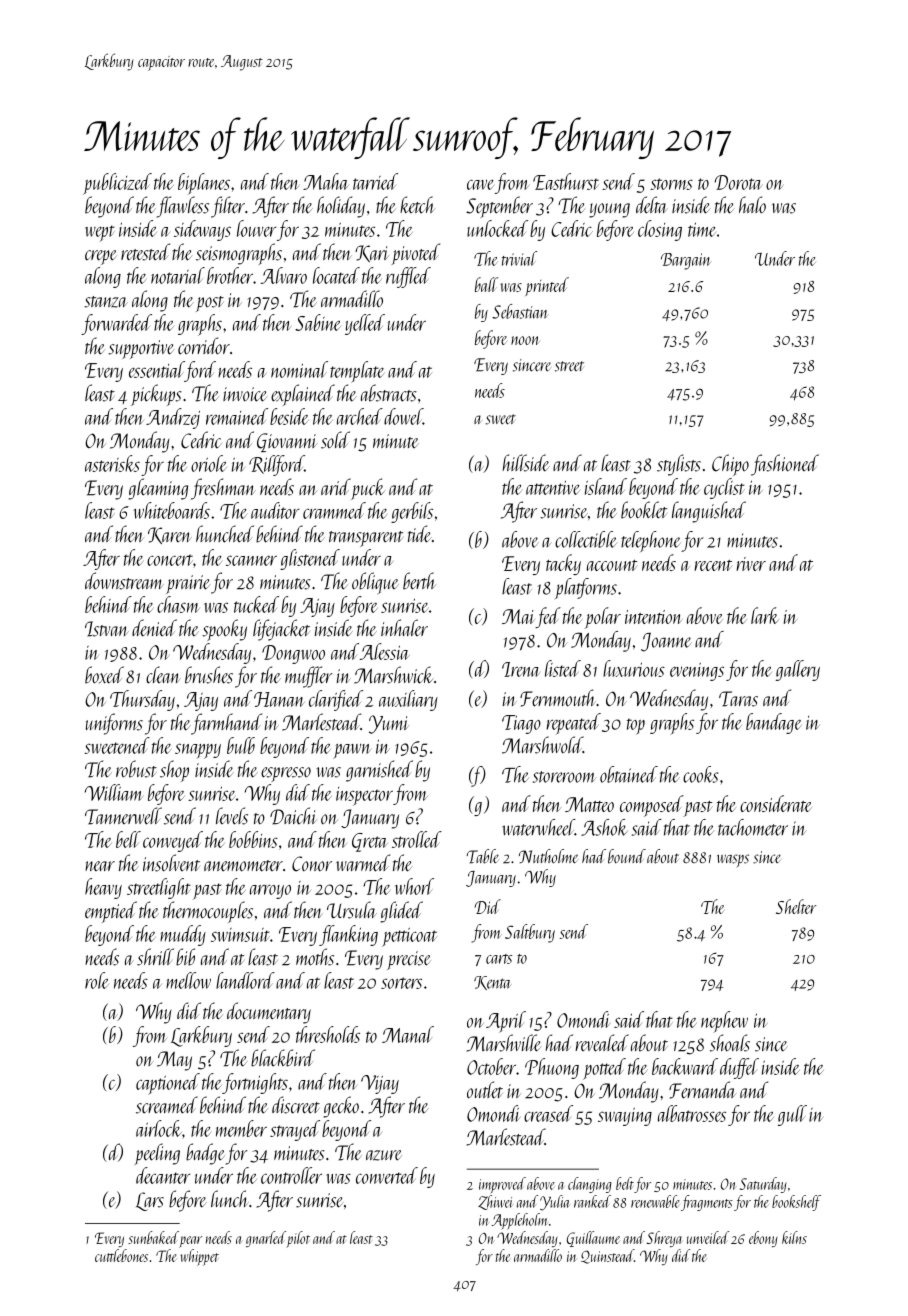  I want to click on gallery, so click(798, 670).
